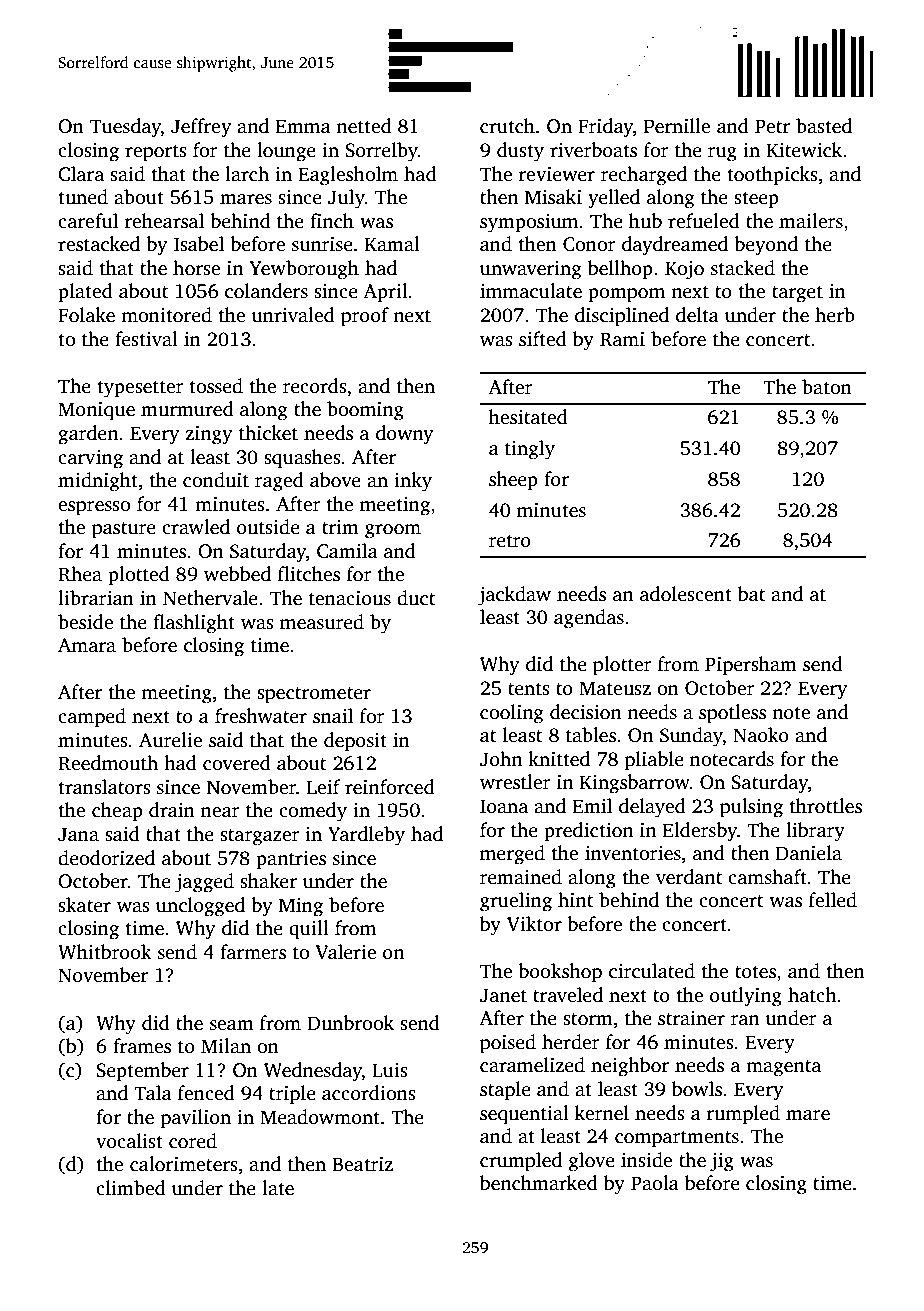 The image size is (924, 1311). Describe the element at coordinates (520, 152) in the screenshot. I see `dusty` at that location.
